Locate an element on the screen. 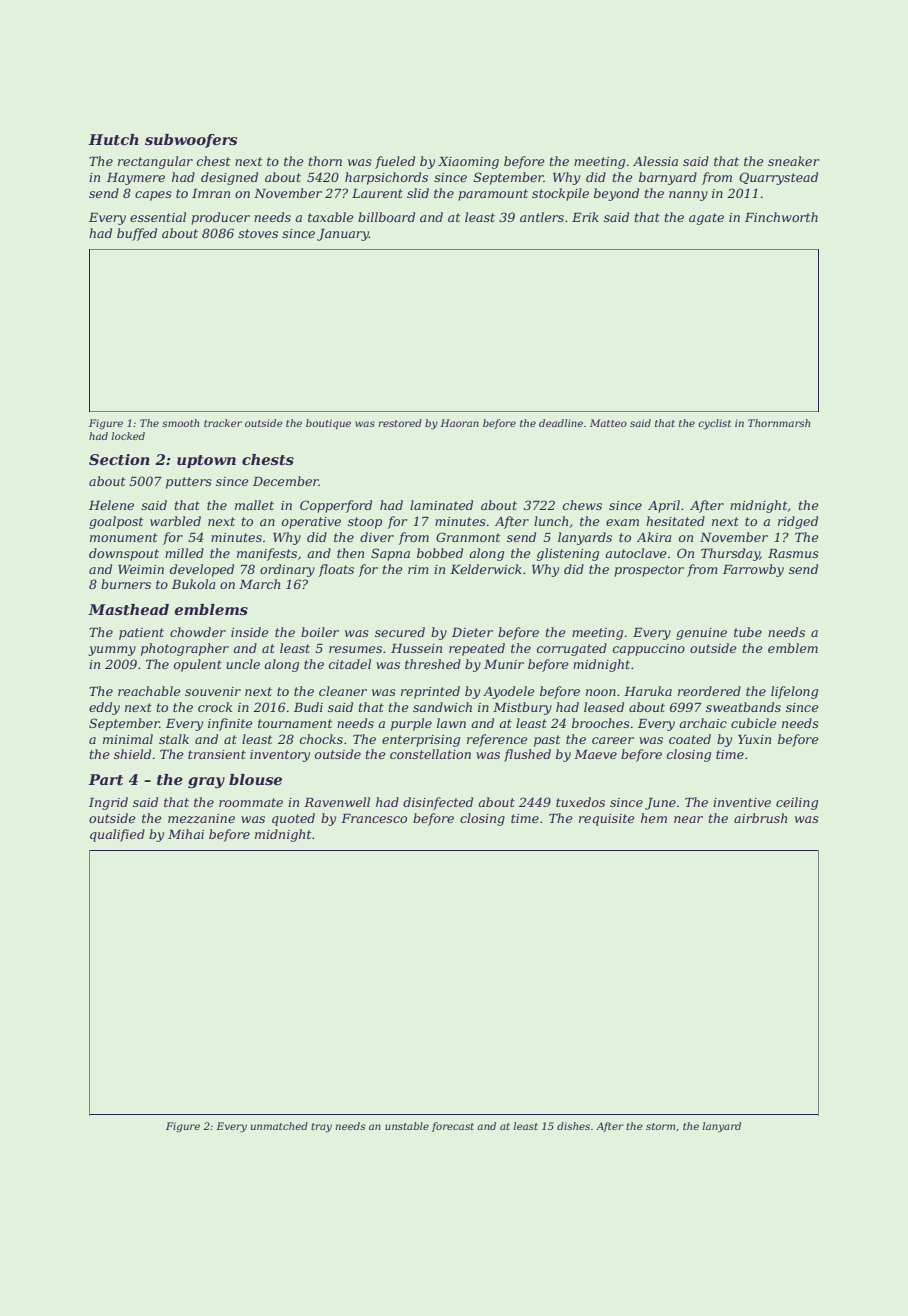 The height and width of the screenshot is (1316, 908). unmatched is located at coordinates (279, 1126).
